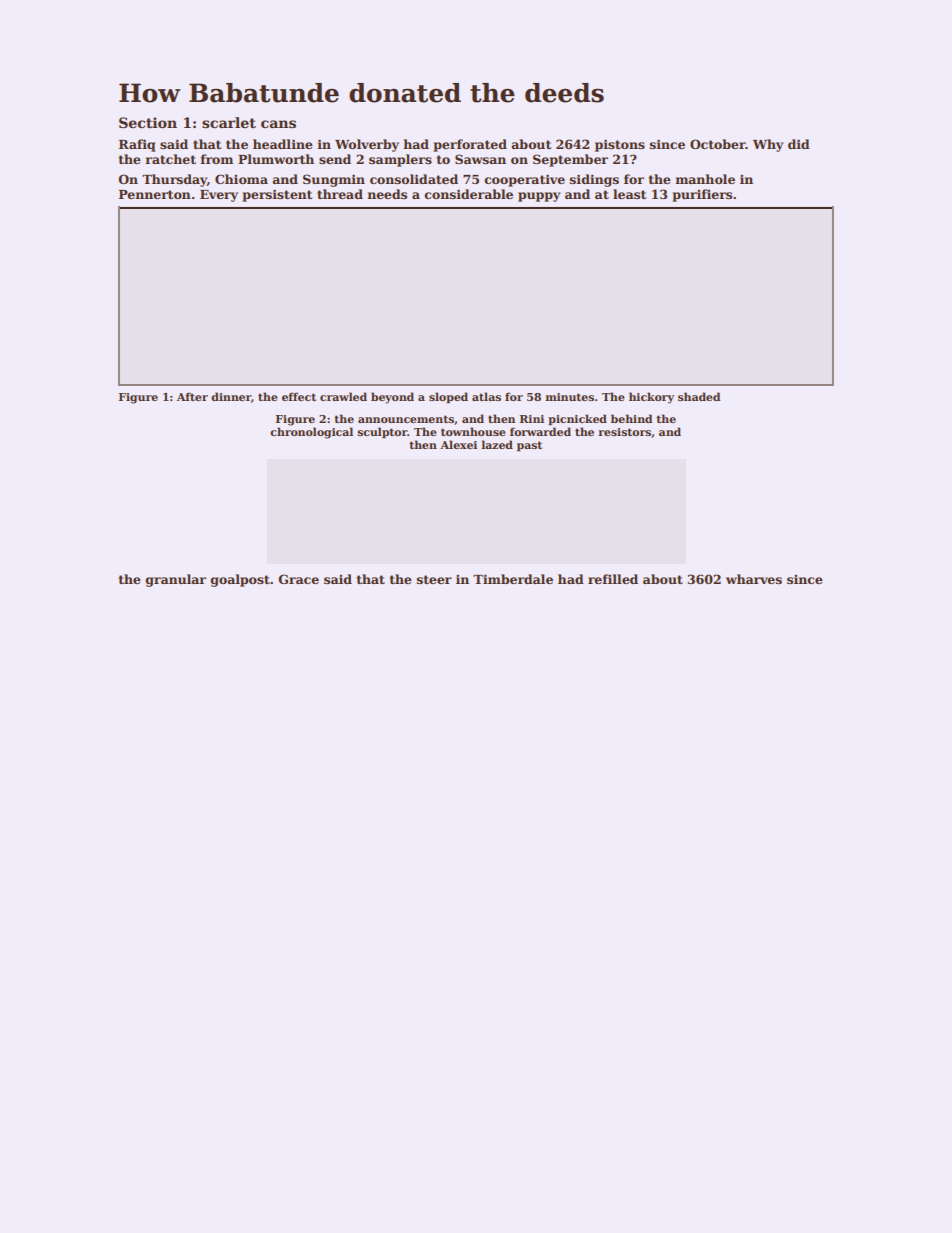 The image size is (952, 1233). What do you see at coordinates (705, 179) in the screenshot?
I see `manhole` at bounding box center [705, 179].
